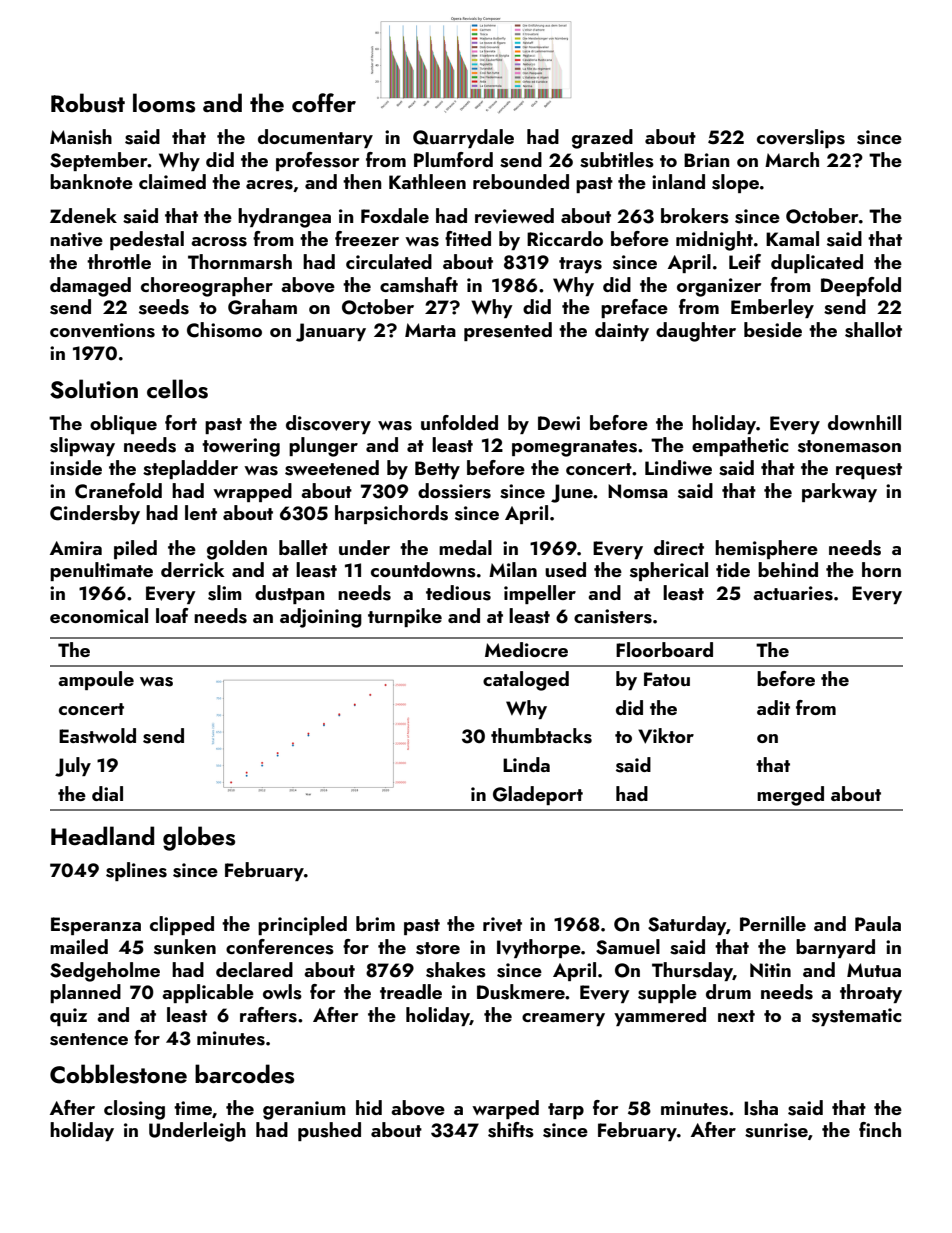 The width and height of the screenshot is (952, 1233). I want to click on seeds, so click(164, 307).
